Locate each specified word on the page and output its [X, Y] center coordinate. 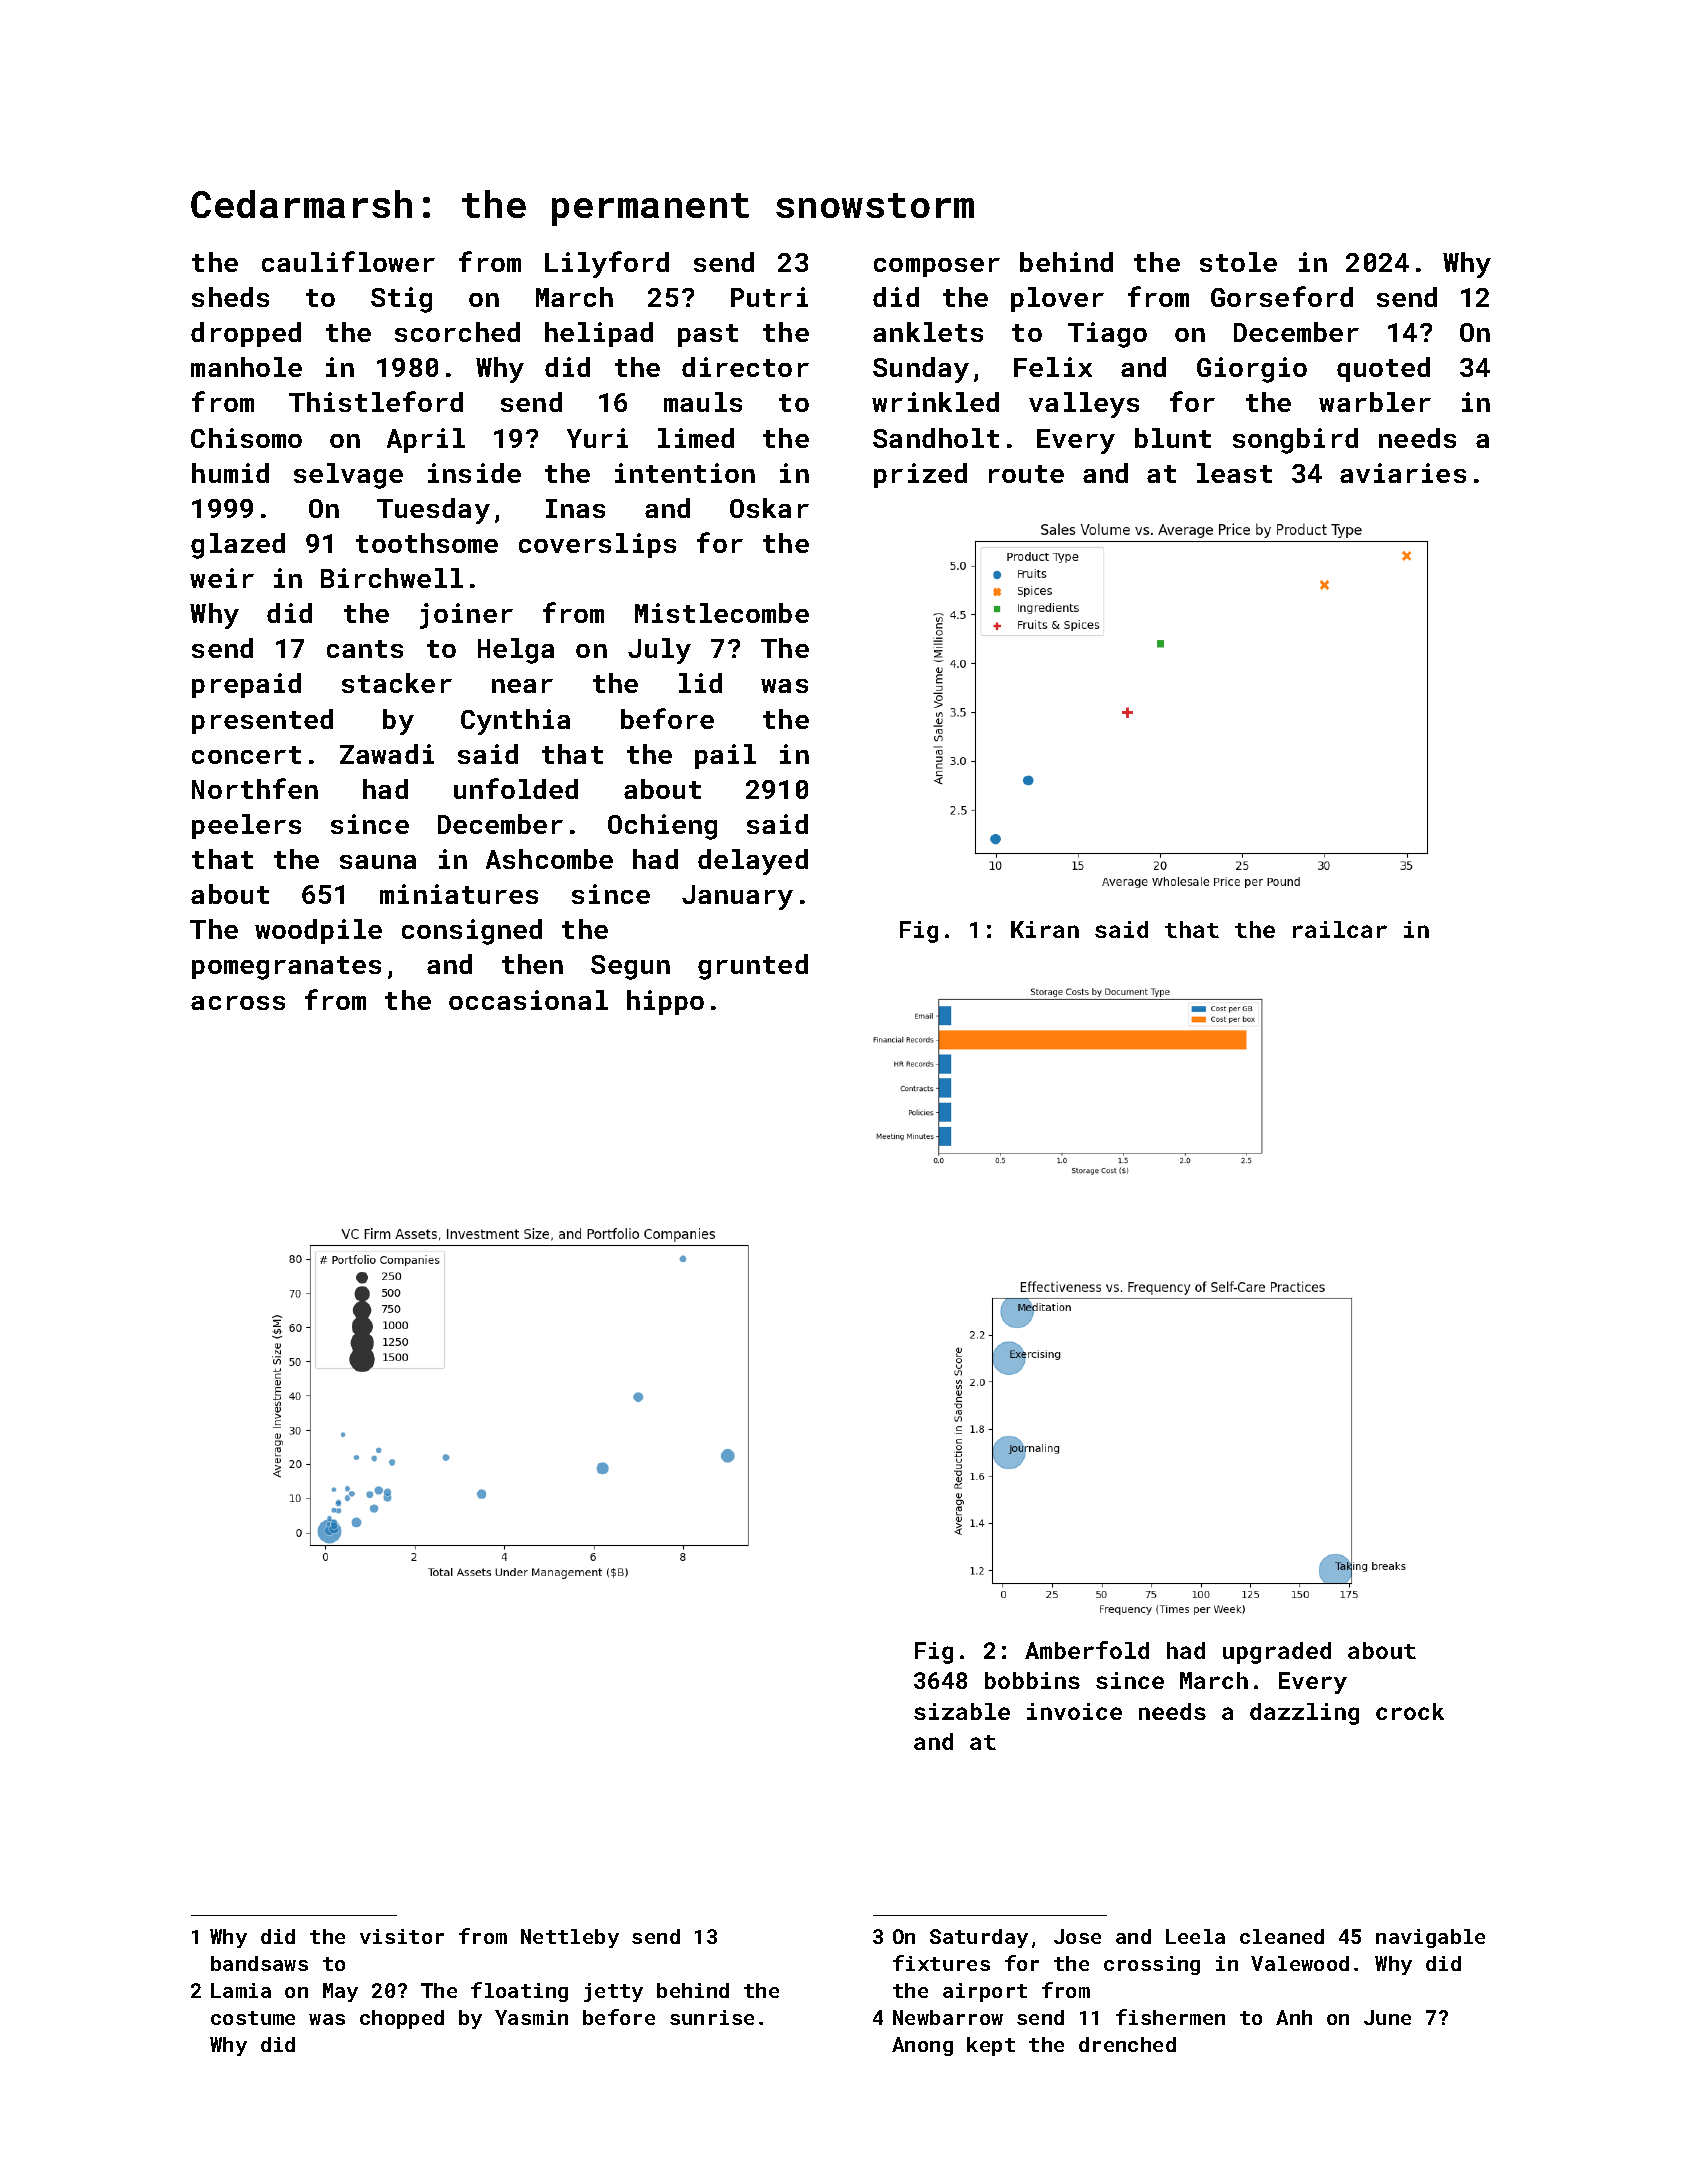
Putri [769, 297]
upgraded [1277, 1653]
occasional [528, 1000]
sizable [962, 1711]
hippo [665, 1002]
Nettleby [570, 1938]
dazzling [1304, 1714]
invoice [1074, 1711]
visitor [402, 1936]
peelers [246, 826]
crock [1410, 1711]
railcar [1340, 929]
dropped [246, 334]
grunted [753, 967]
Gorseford [1282, 296]
